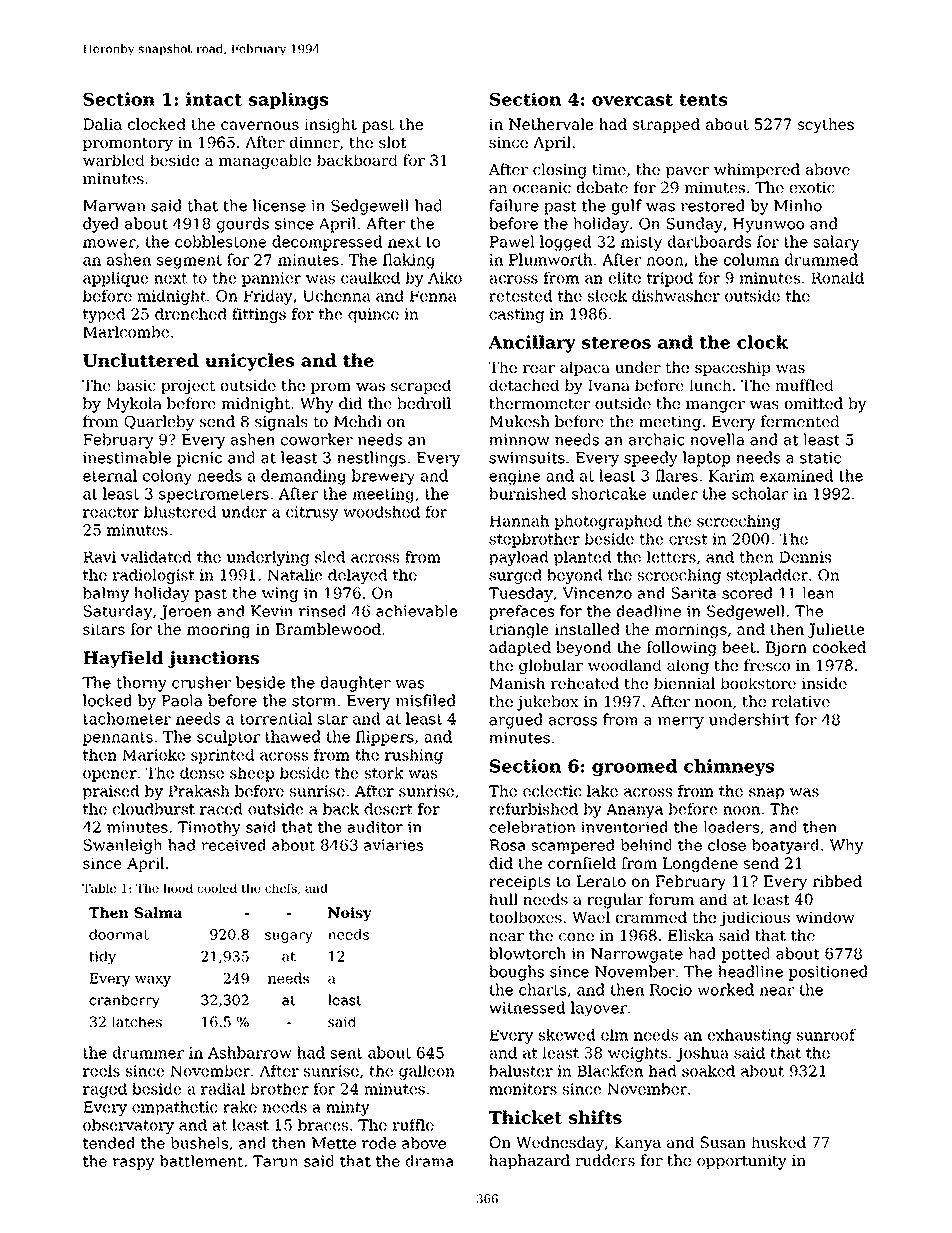 The height and width of the screenshot is (1233, 952). I want to click on bedroll, so click(424, 403).
